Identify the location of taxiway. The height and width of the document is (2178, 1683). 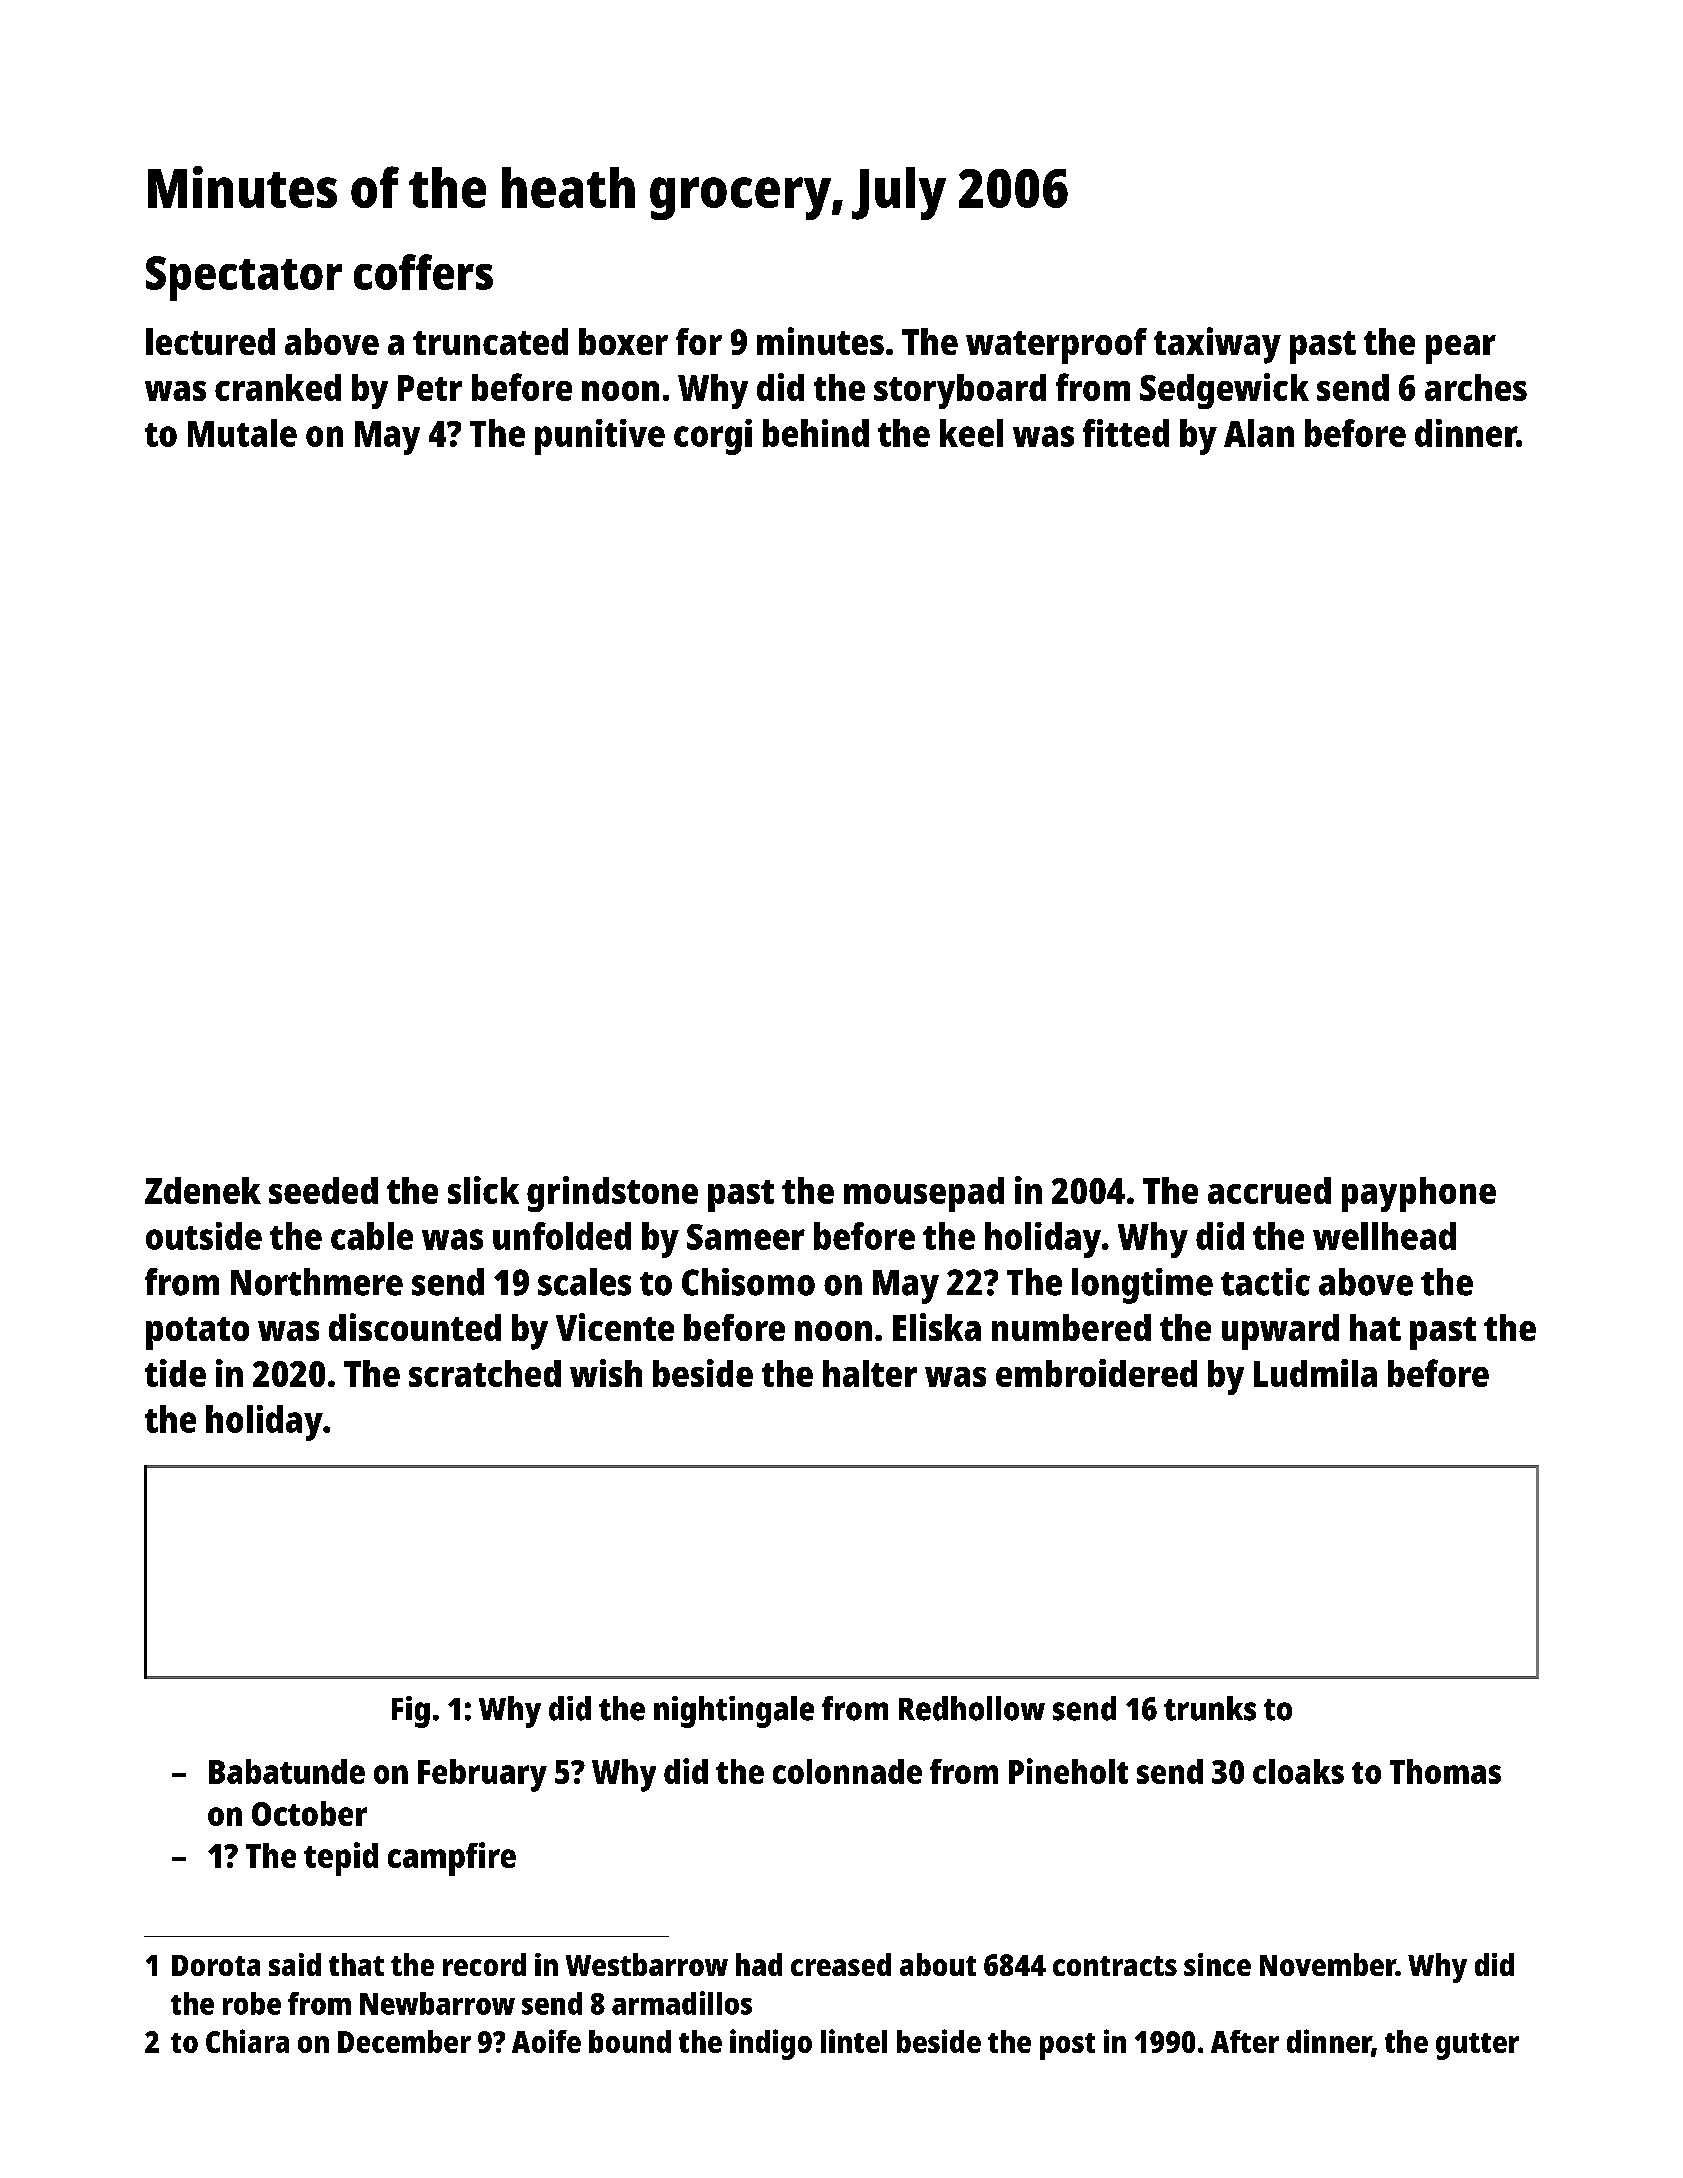
(1217, 345).
